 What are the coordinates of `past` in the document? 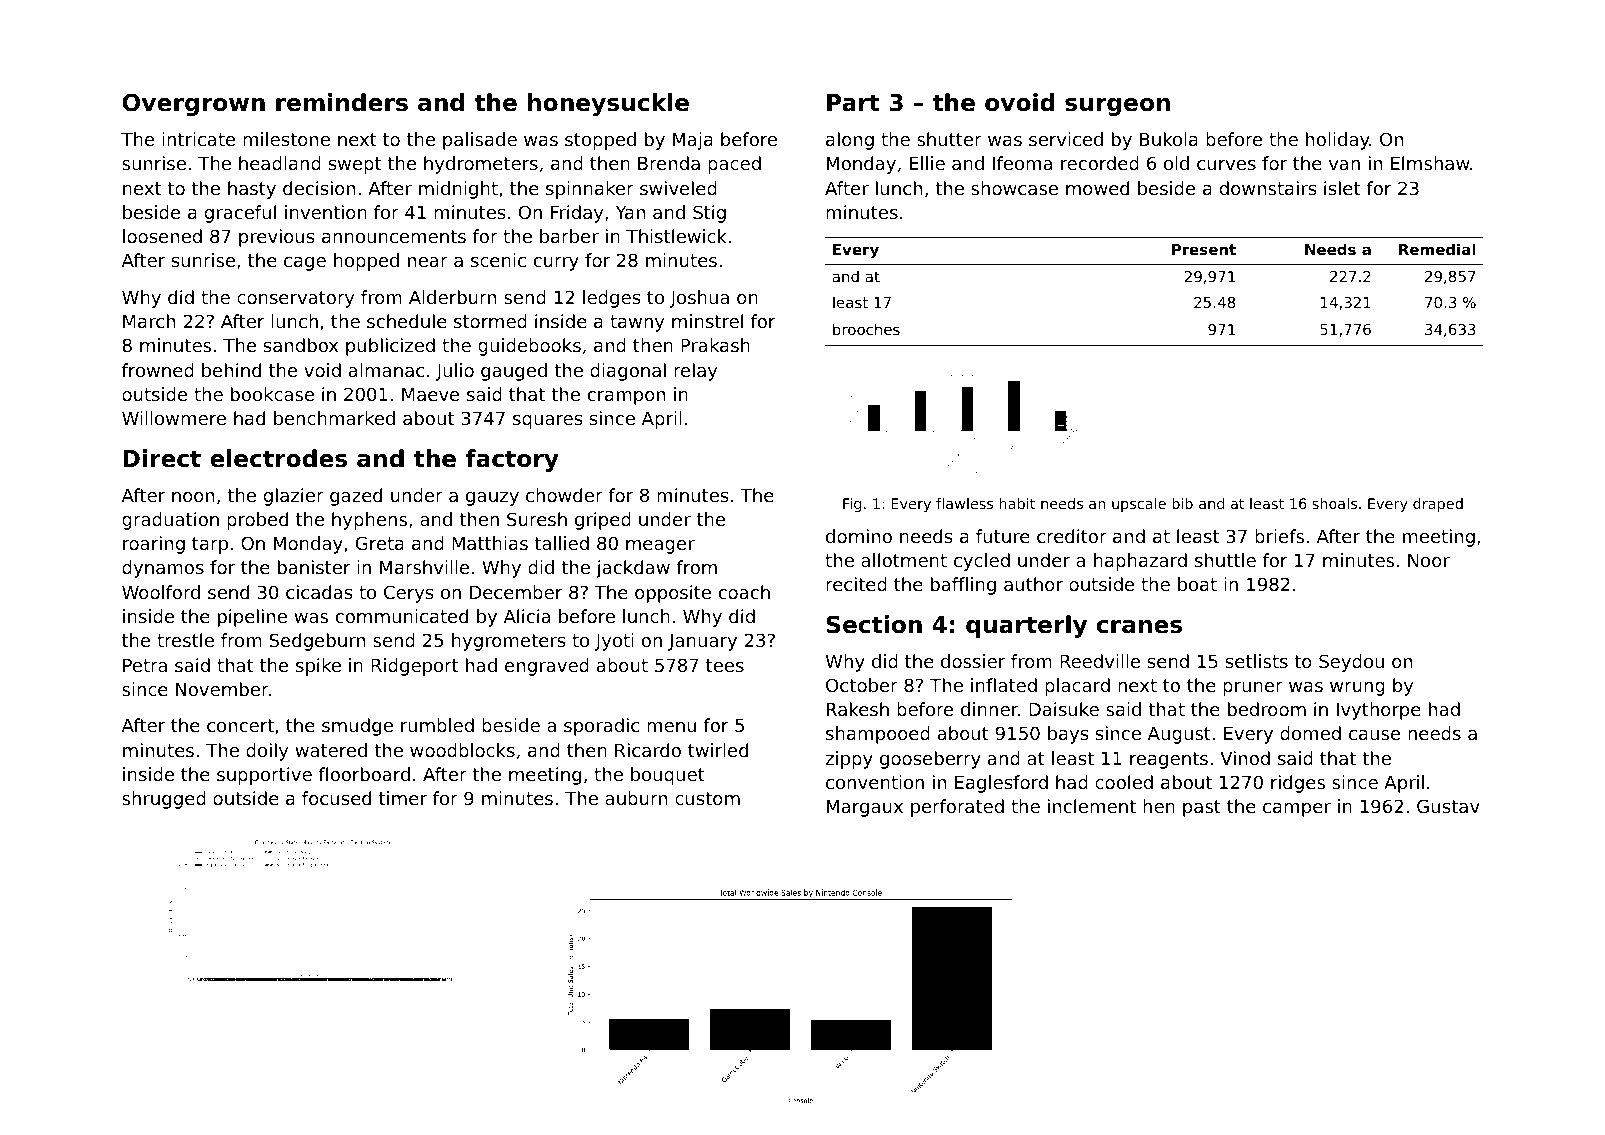 It's located at (1202, 808).
